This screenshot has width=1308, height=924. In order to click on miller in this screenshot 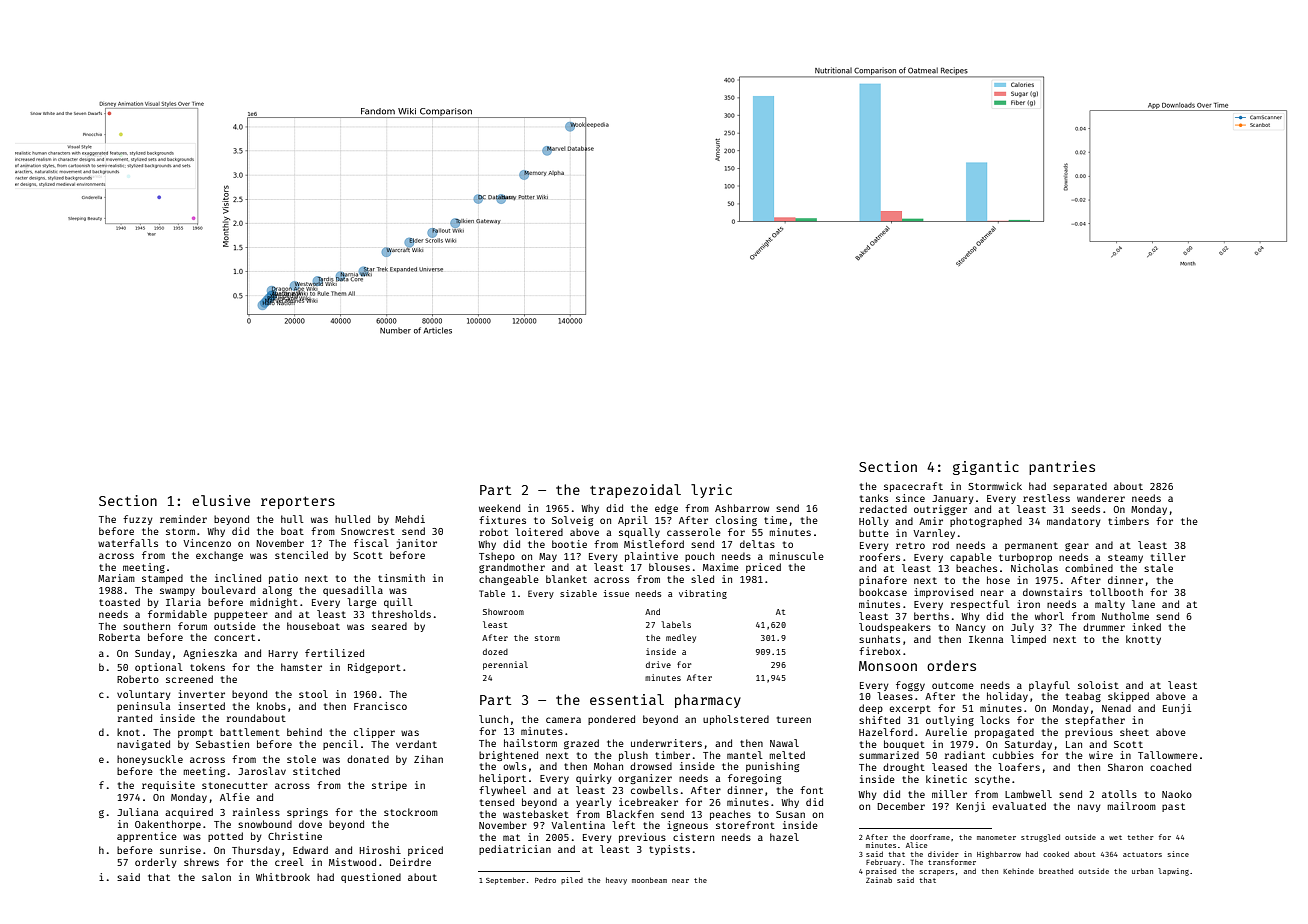, I will do `click(949, 794)`.
